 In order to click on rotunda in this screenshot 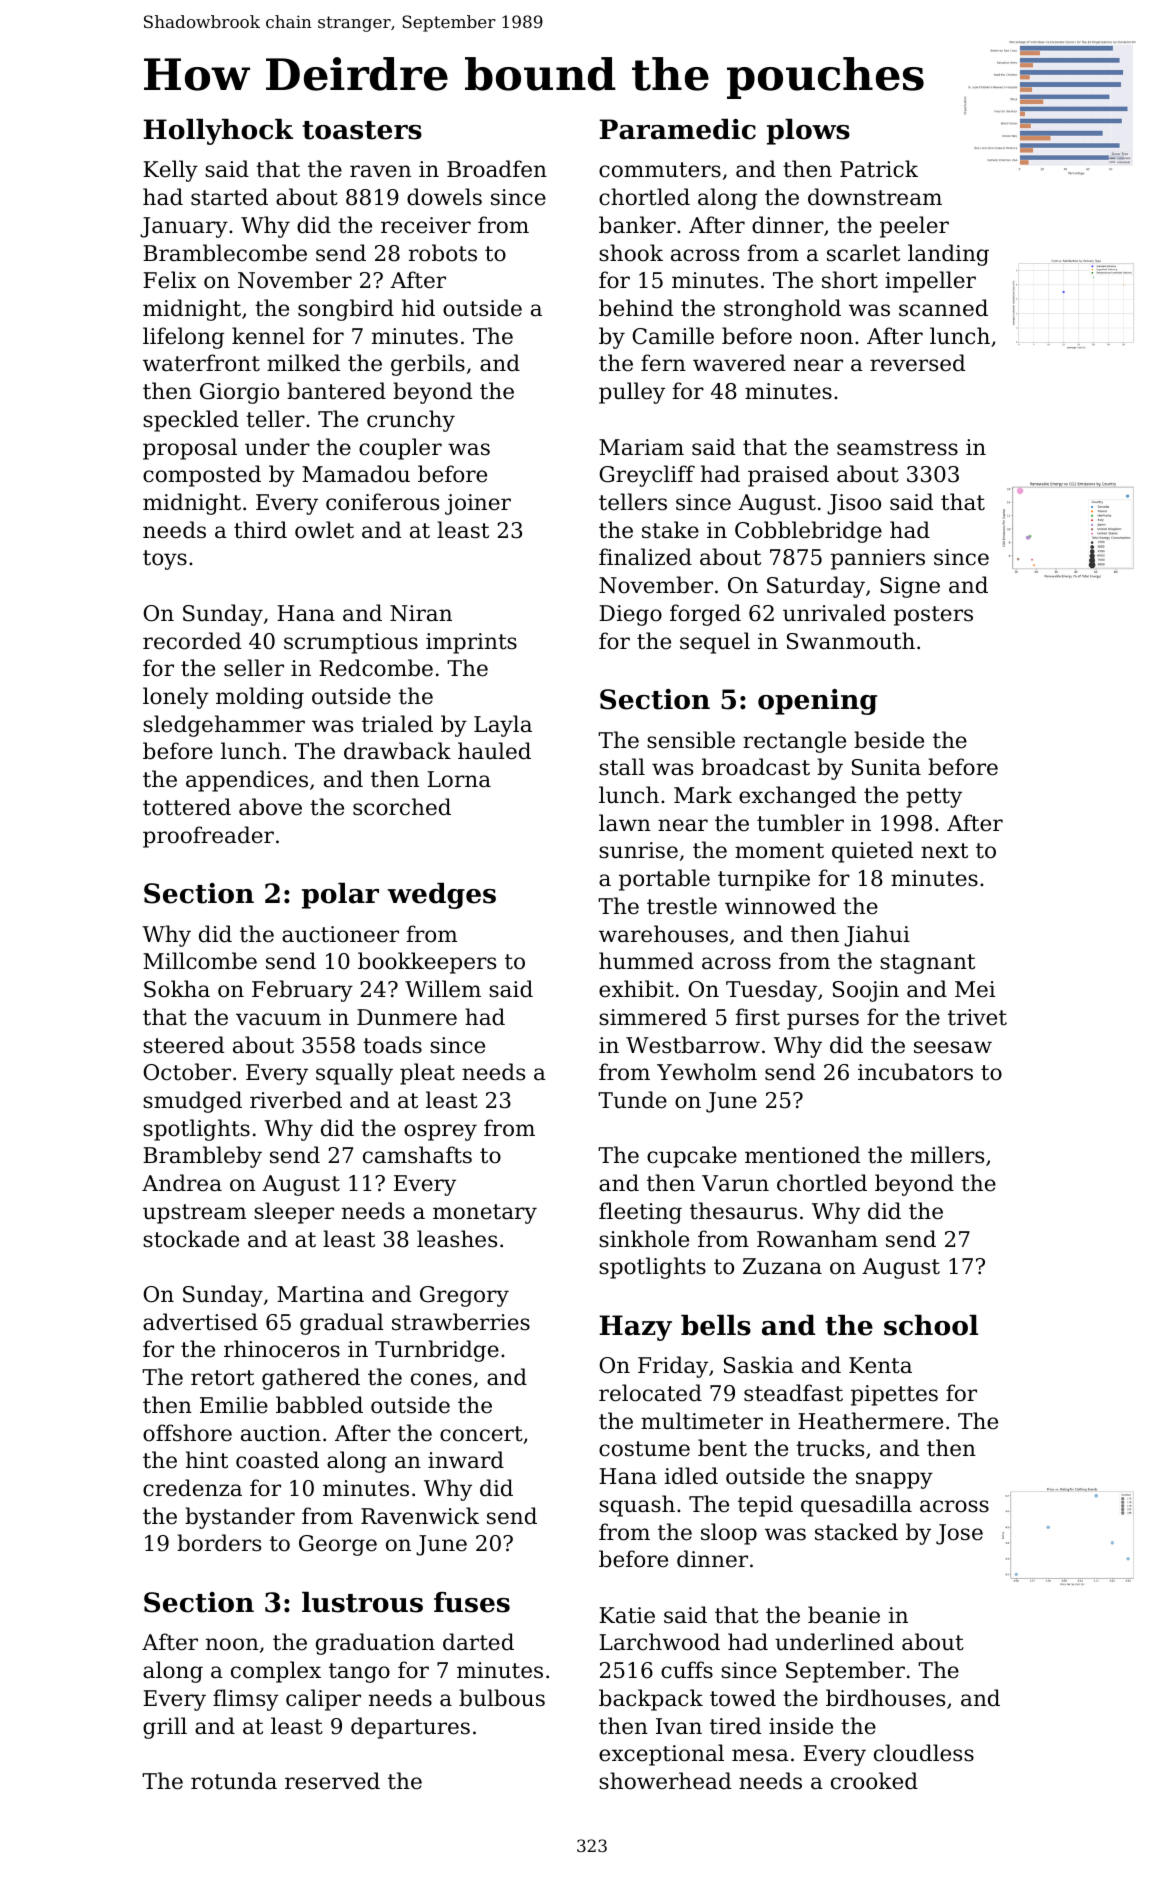, I will do `click(234, 1781)`.
